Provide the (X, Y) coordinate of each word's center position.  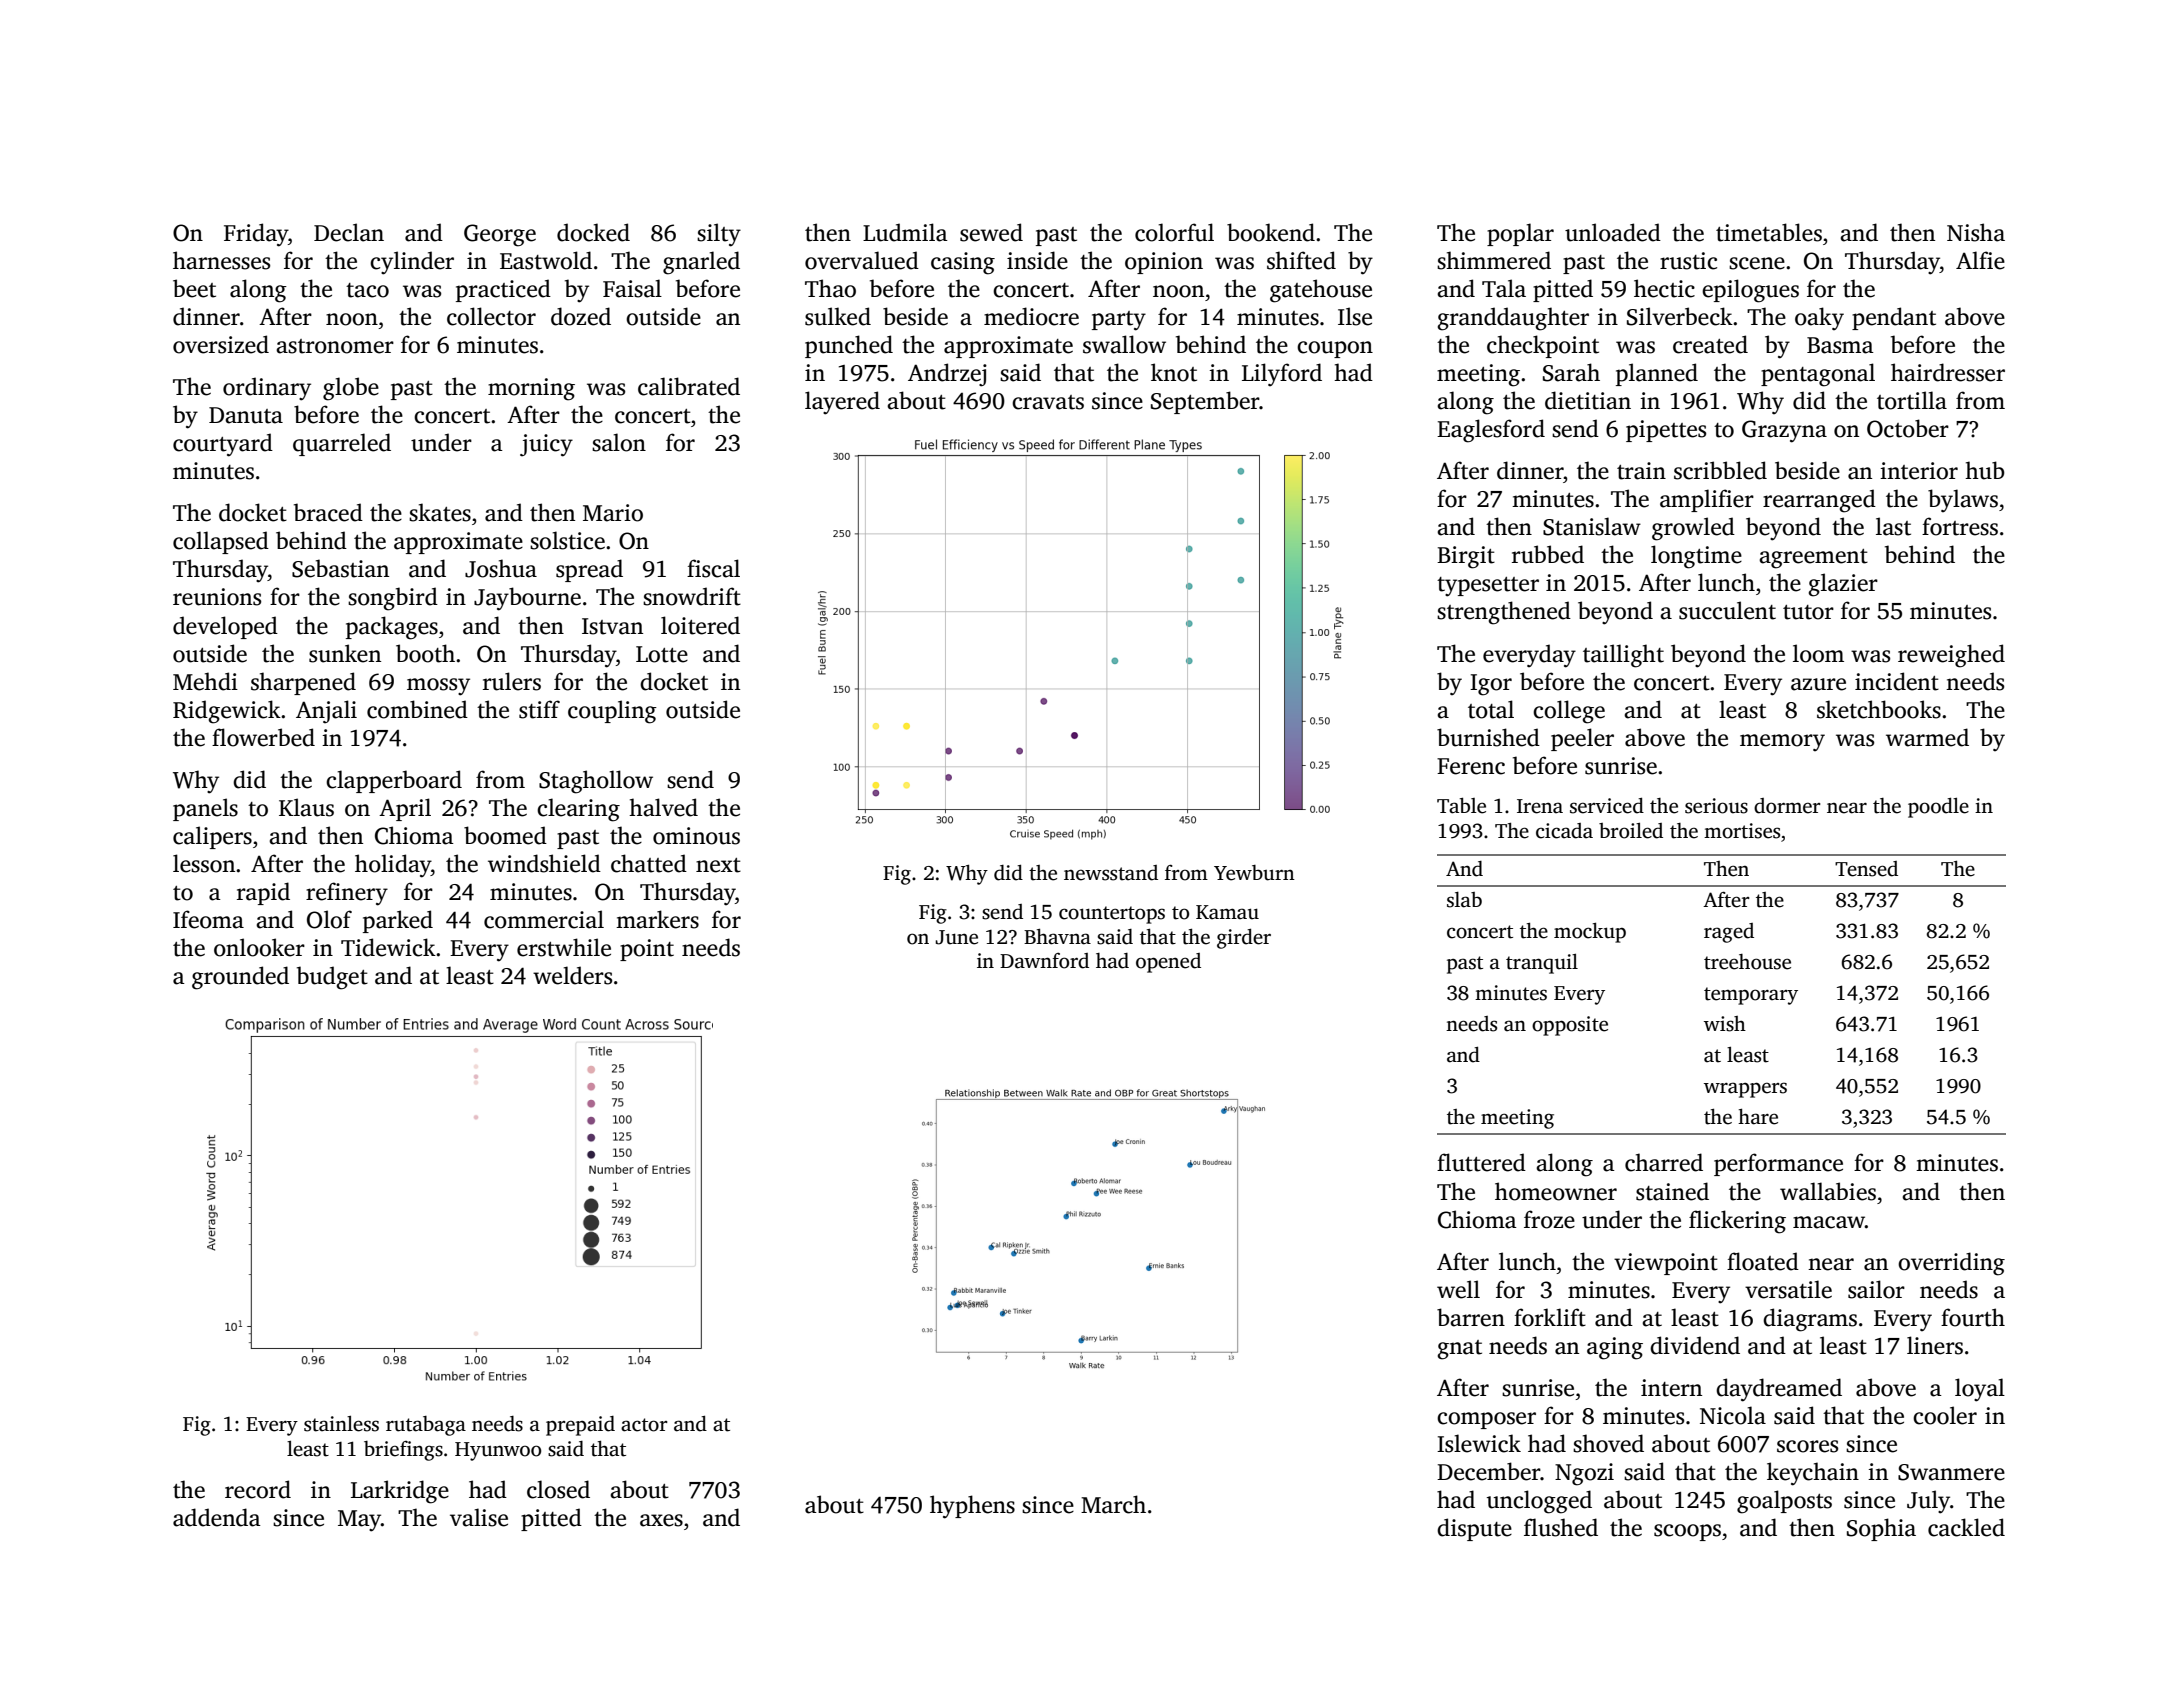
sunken (345, 653)
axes (661, 1520)
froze (1549, 1219)
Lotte (662, 654)
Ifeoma (208, 919)
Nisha (1976, 232)
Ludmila (905, 232)
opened (1168, 963)
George (500, 235)
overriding (1951, 1264)
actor (644, 1425)
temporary (1751, 996)
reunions (217, 597)
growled (1693, 529)
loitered (700, 625)
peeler (1582, 739)
